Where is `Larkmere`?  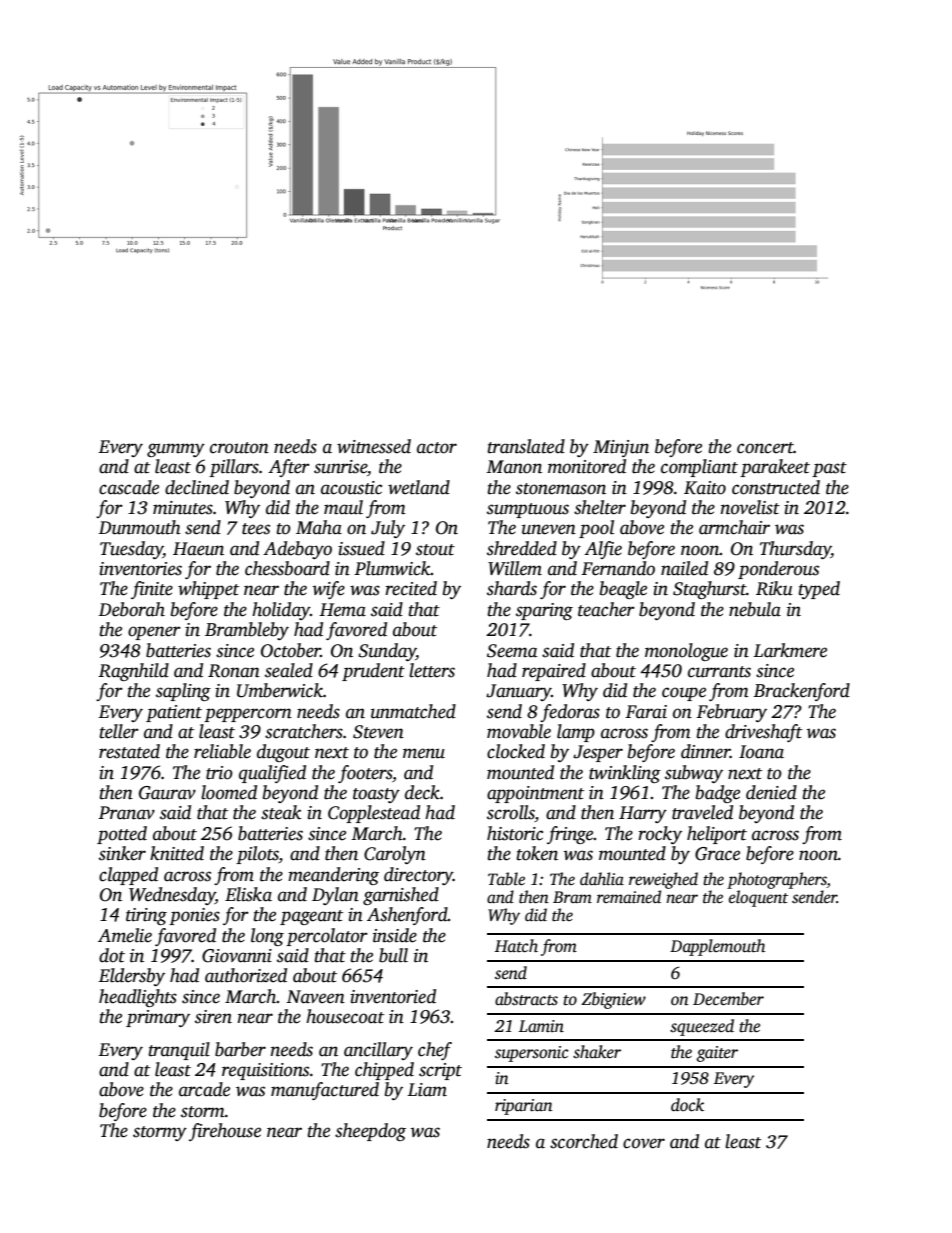 Larkmere is located at coordinates (790, 650).
